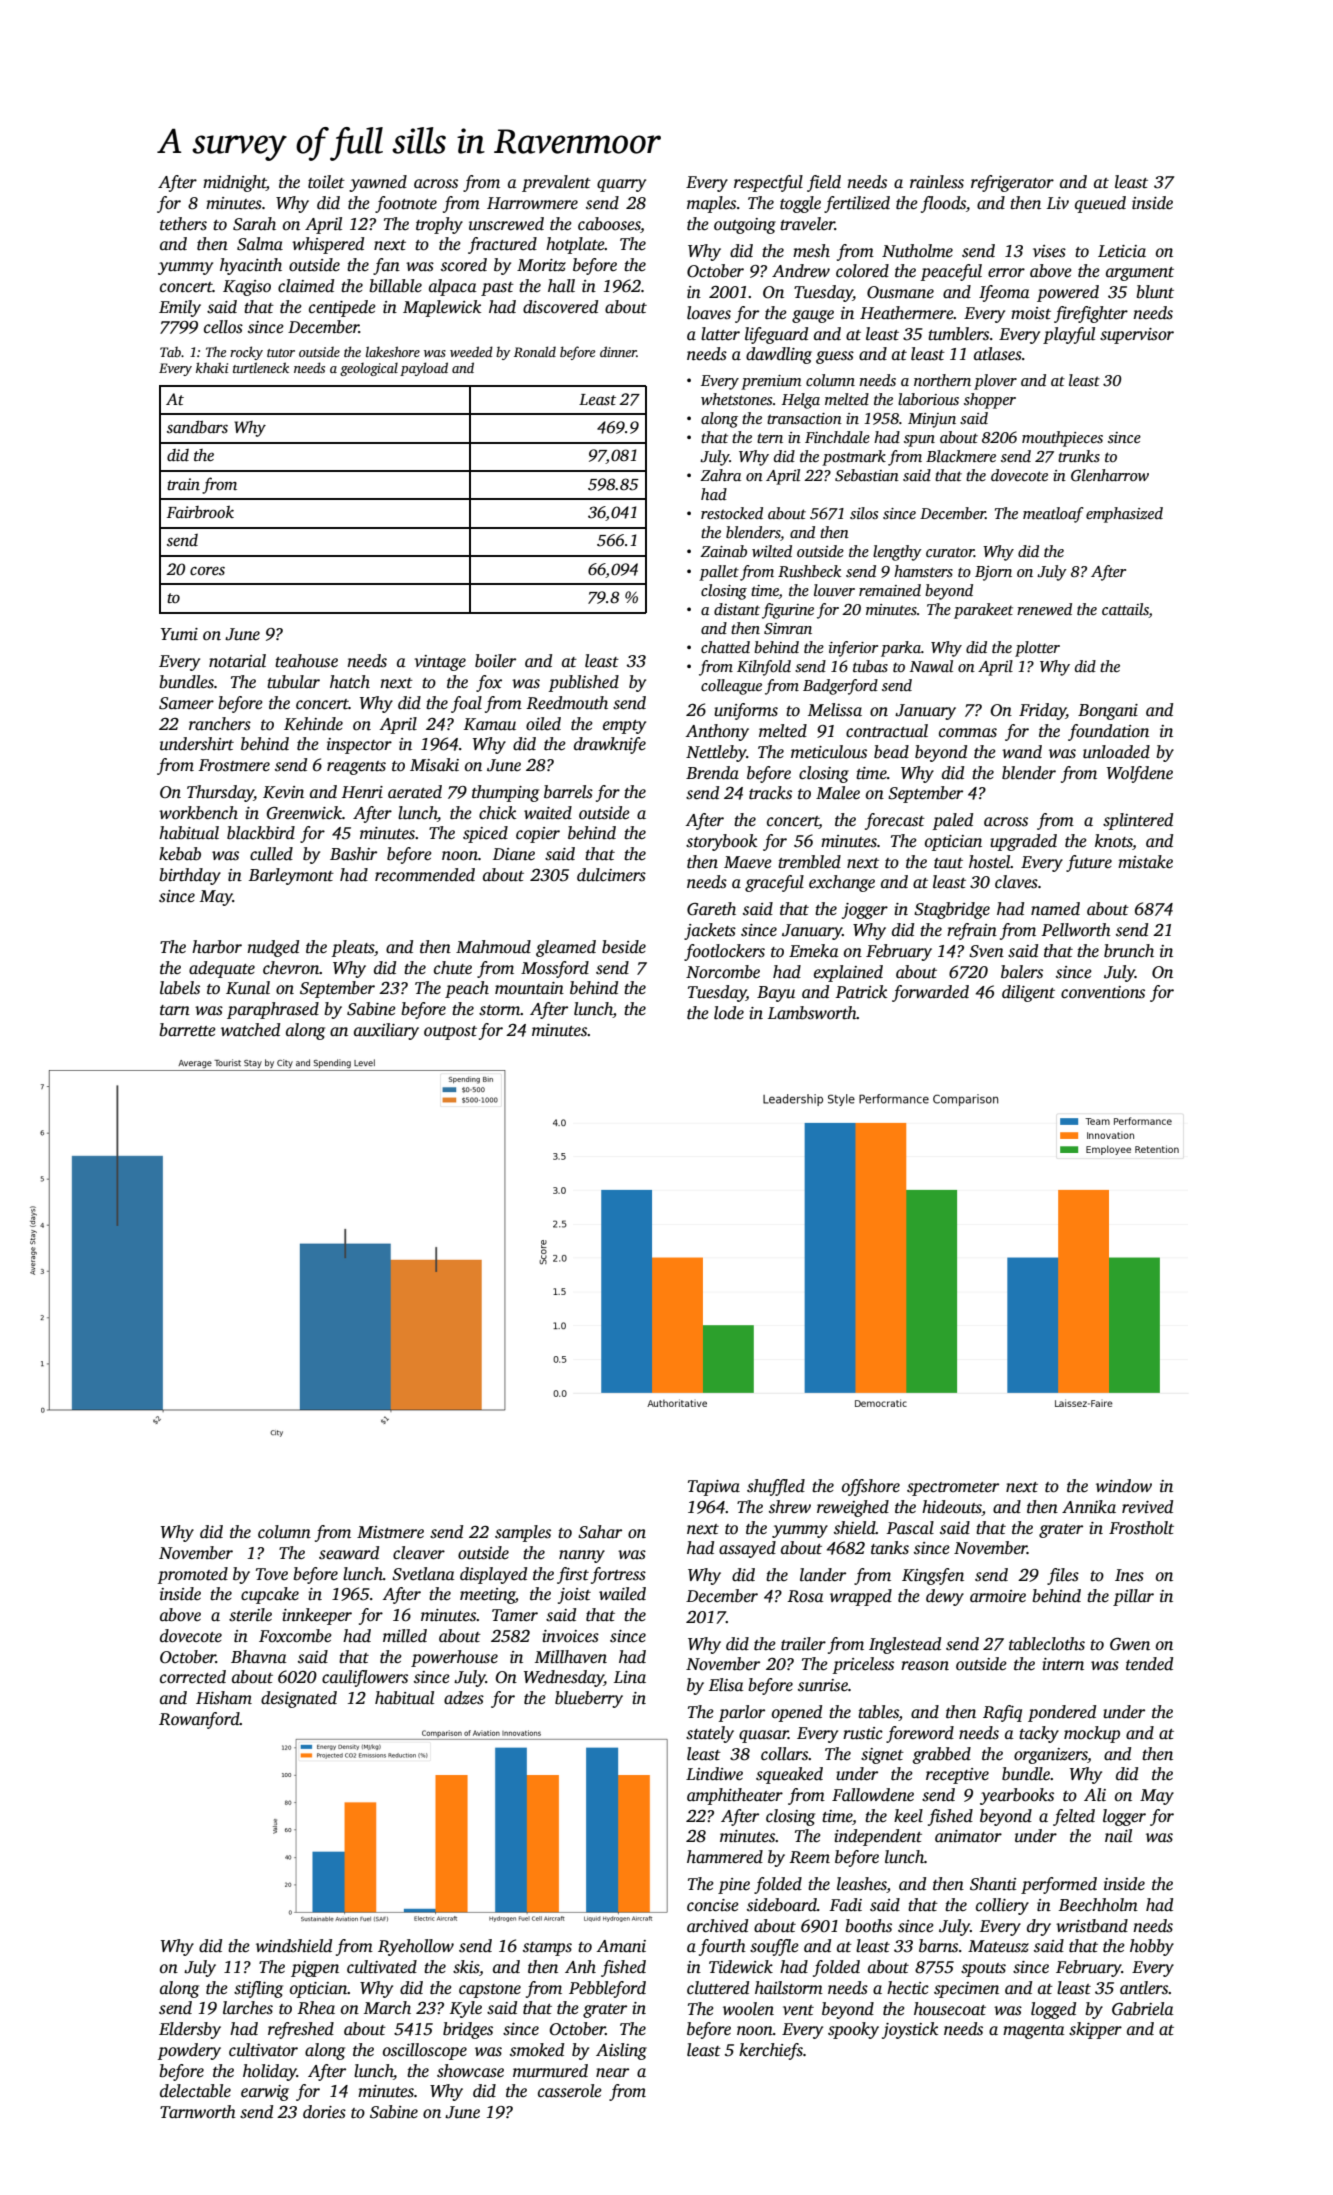  Describe the element at coordinates (442, 308) in the screenshot. I see `Maplewick` at that location.
